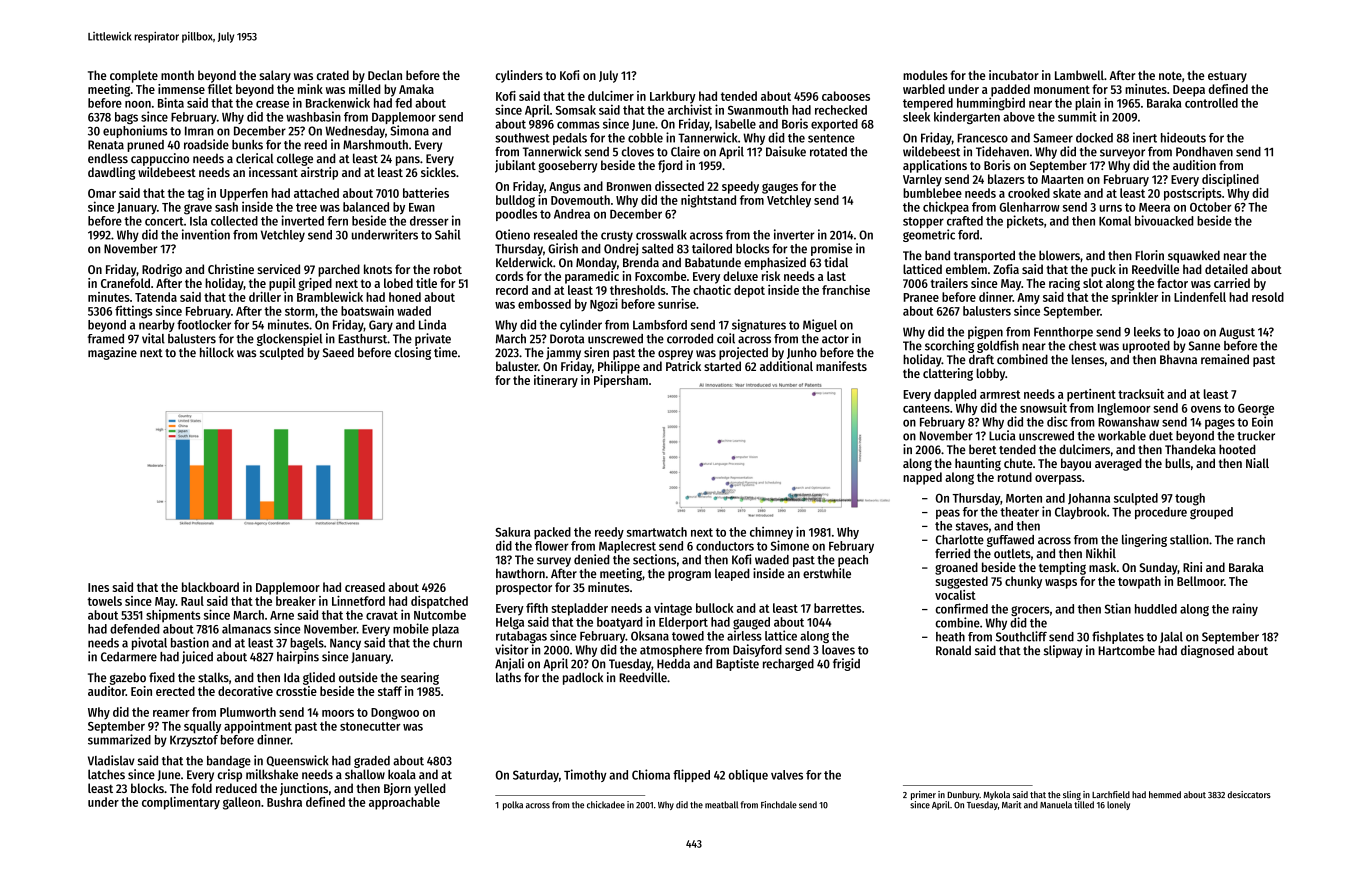 This document has width=1372, height=887. What do you see at coordinates (171, 713) in the document?
I see `reamer` at bounding box center [171, 713].
